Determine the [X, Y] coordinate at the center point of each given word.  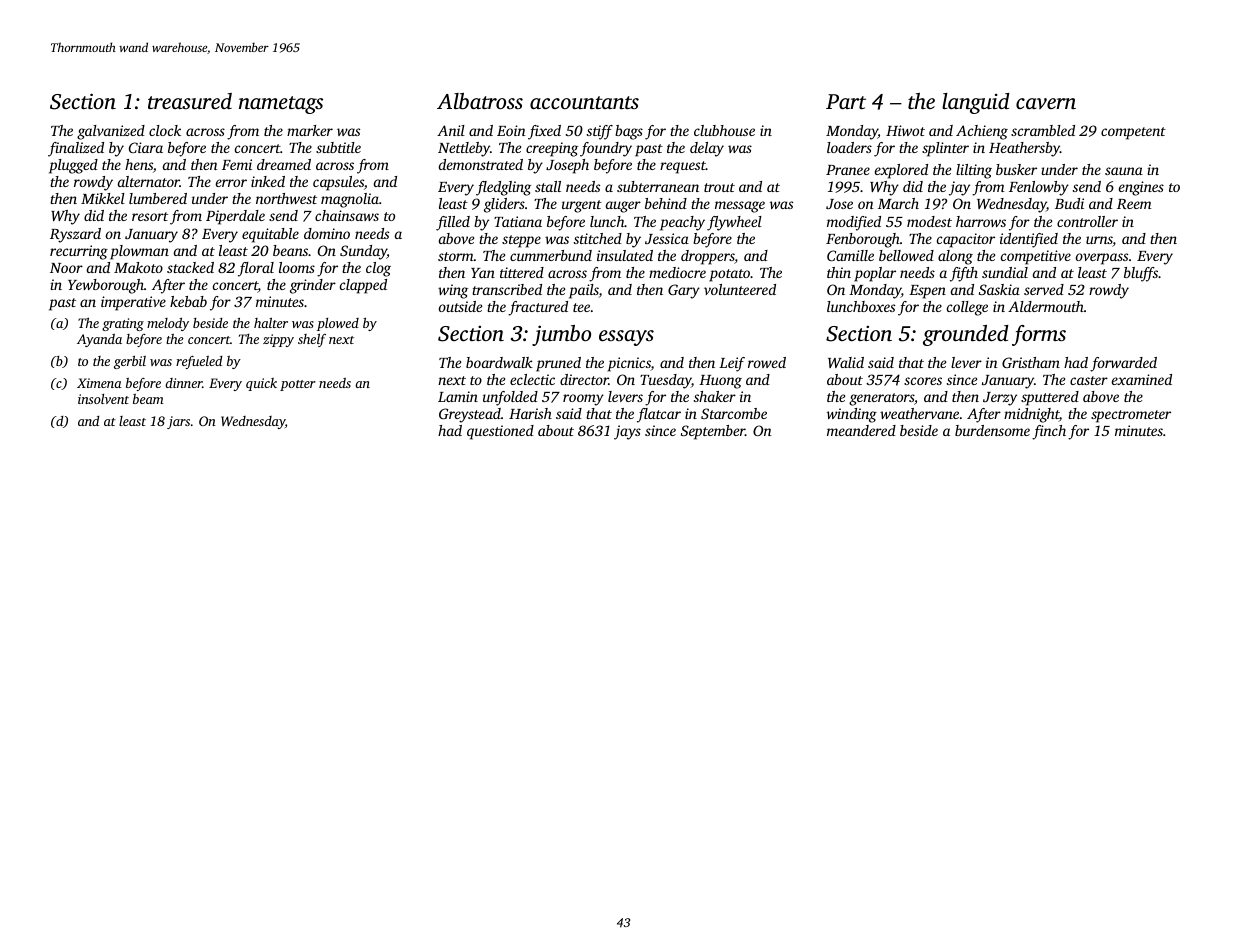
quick [261, 384]
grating [123, 324]
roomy [583, 400]
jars [178, 422]
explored [901, 171]
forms [1039, 335]
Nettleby [464, 149]
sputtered [1050, 398]
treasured [190, 101]
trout [719, 187]
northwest [286, 198]
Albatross [480, 101]
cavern [1046, 103]
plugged [73, 166]
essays [626, 338]
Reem [1134, 204]
